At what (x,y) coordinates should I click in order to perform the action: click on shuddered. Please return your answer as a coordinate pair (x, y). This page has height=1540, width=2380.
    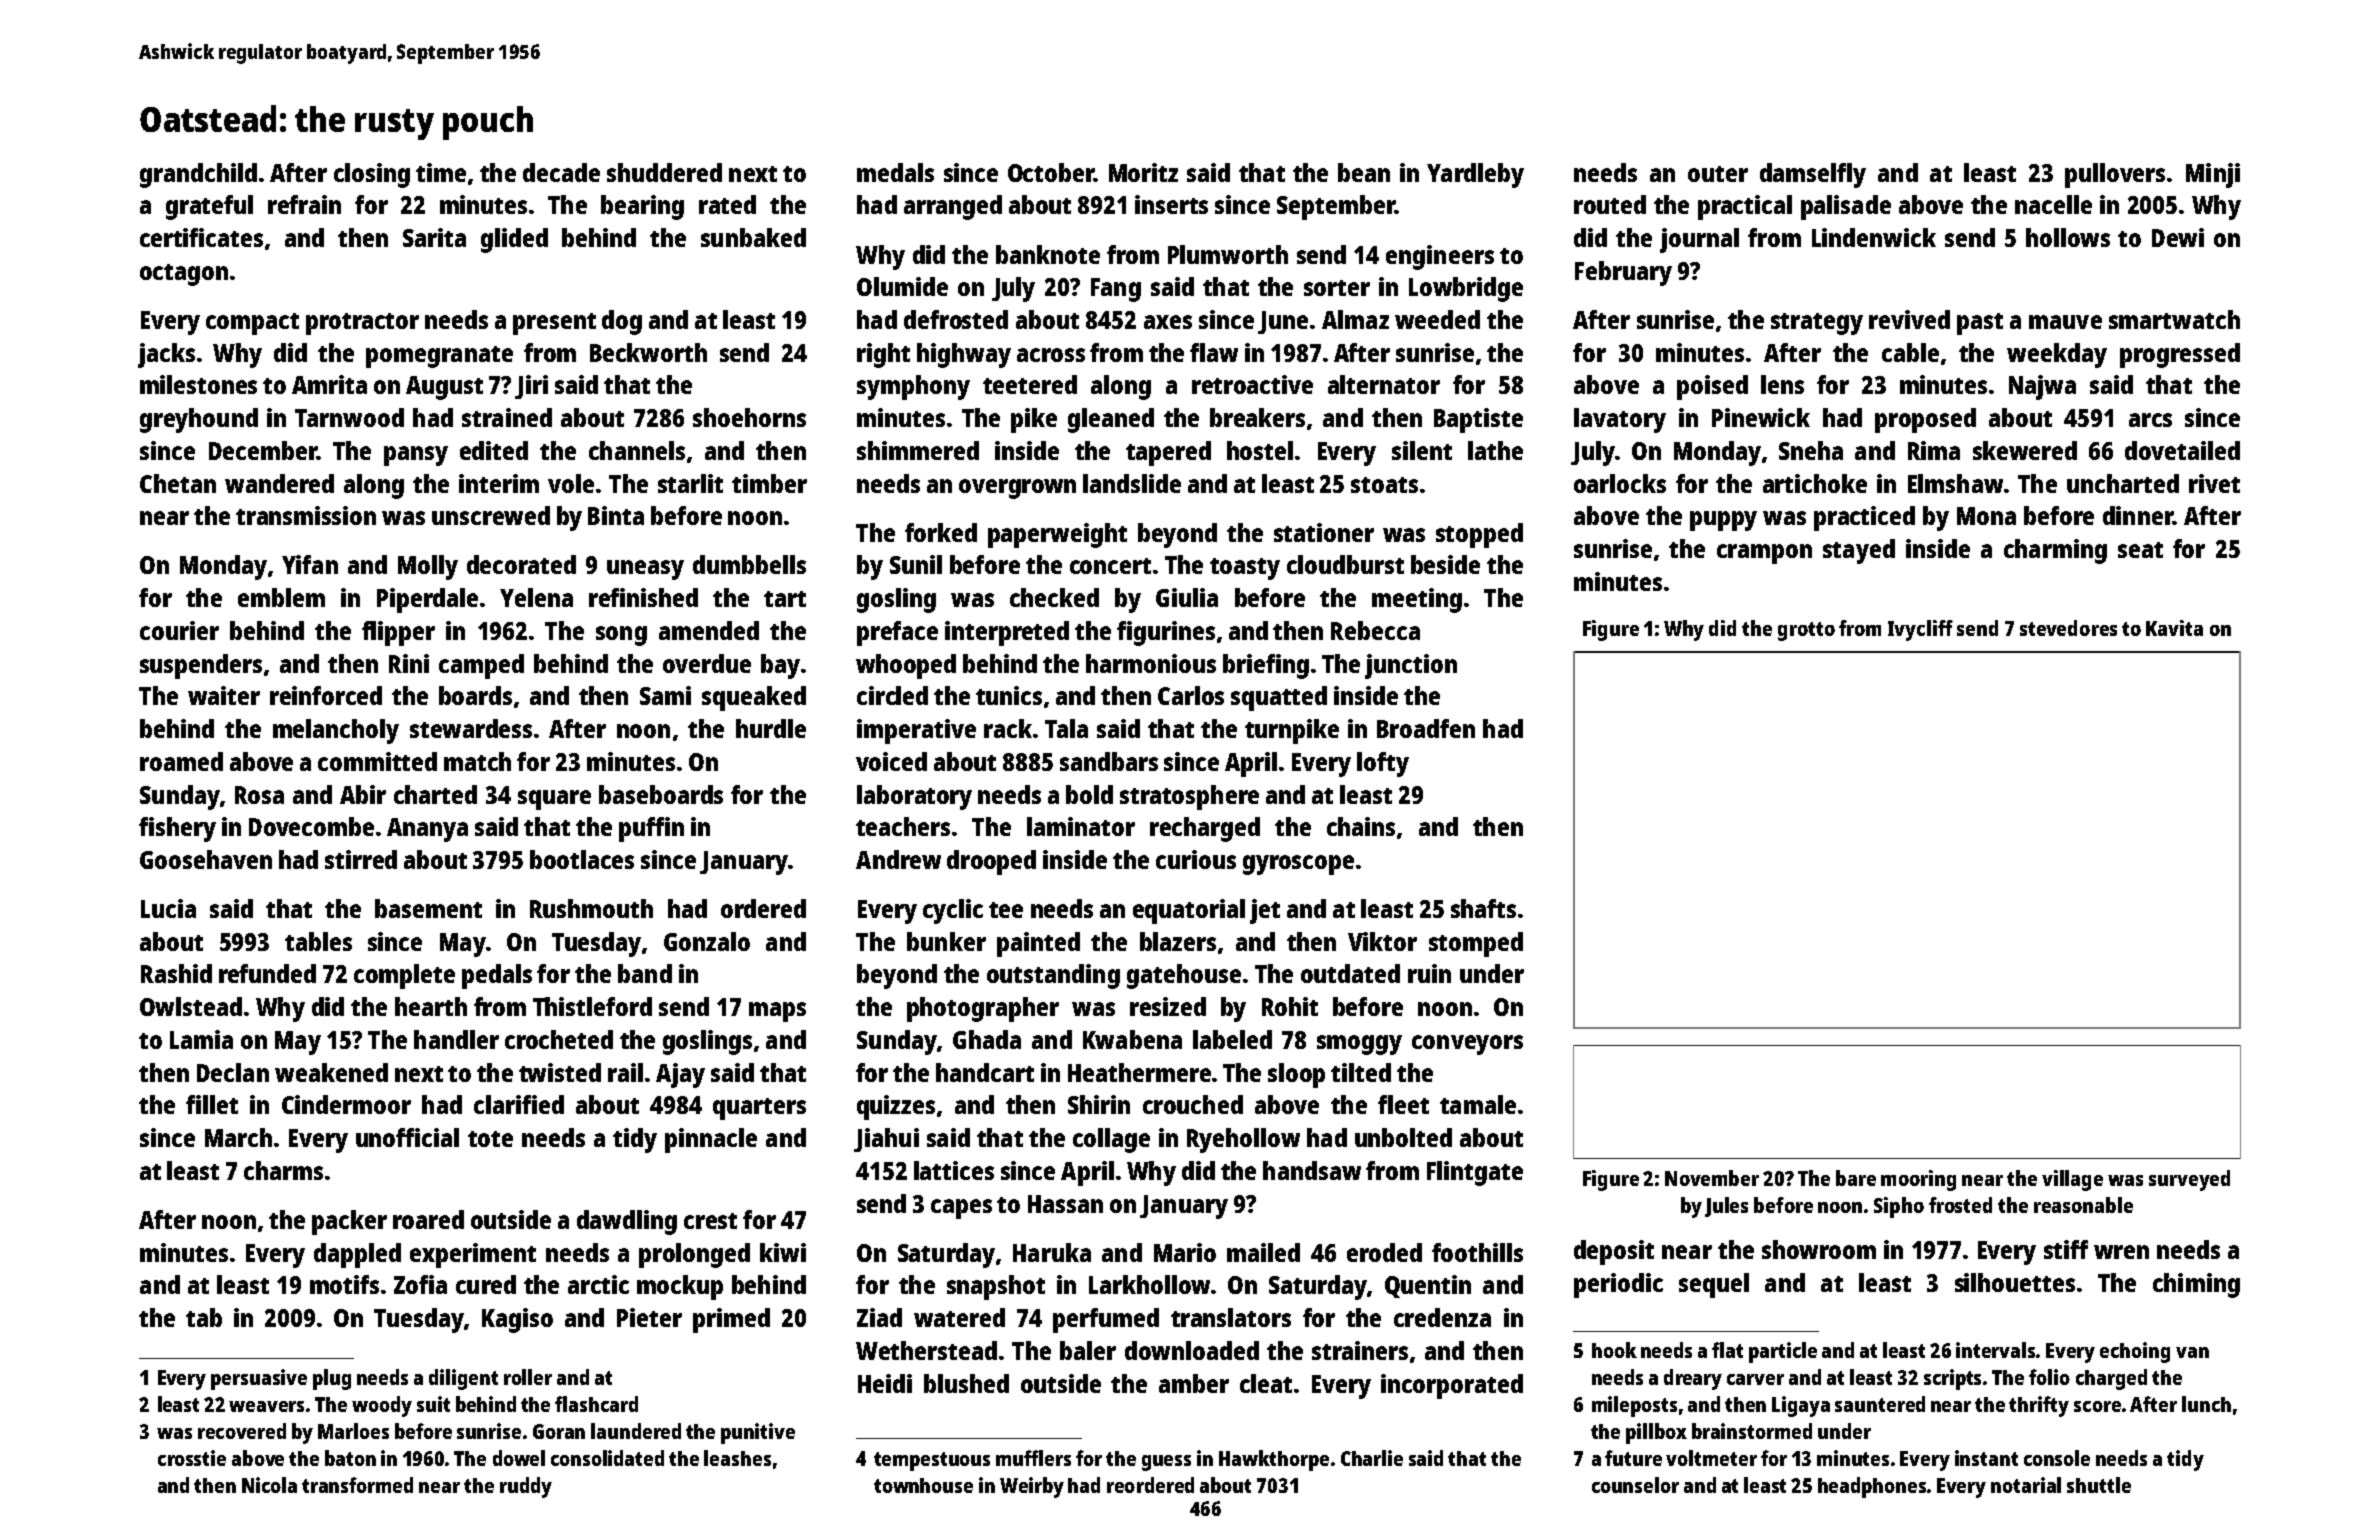
    Looking at the image, I should click on (664, 172).
